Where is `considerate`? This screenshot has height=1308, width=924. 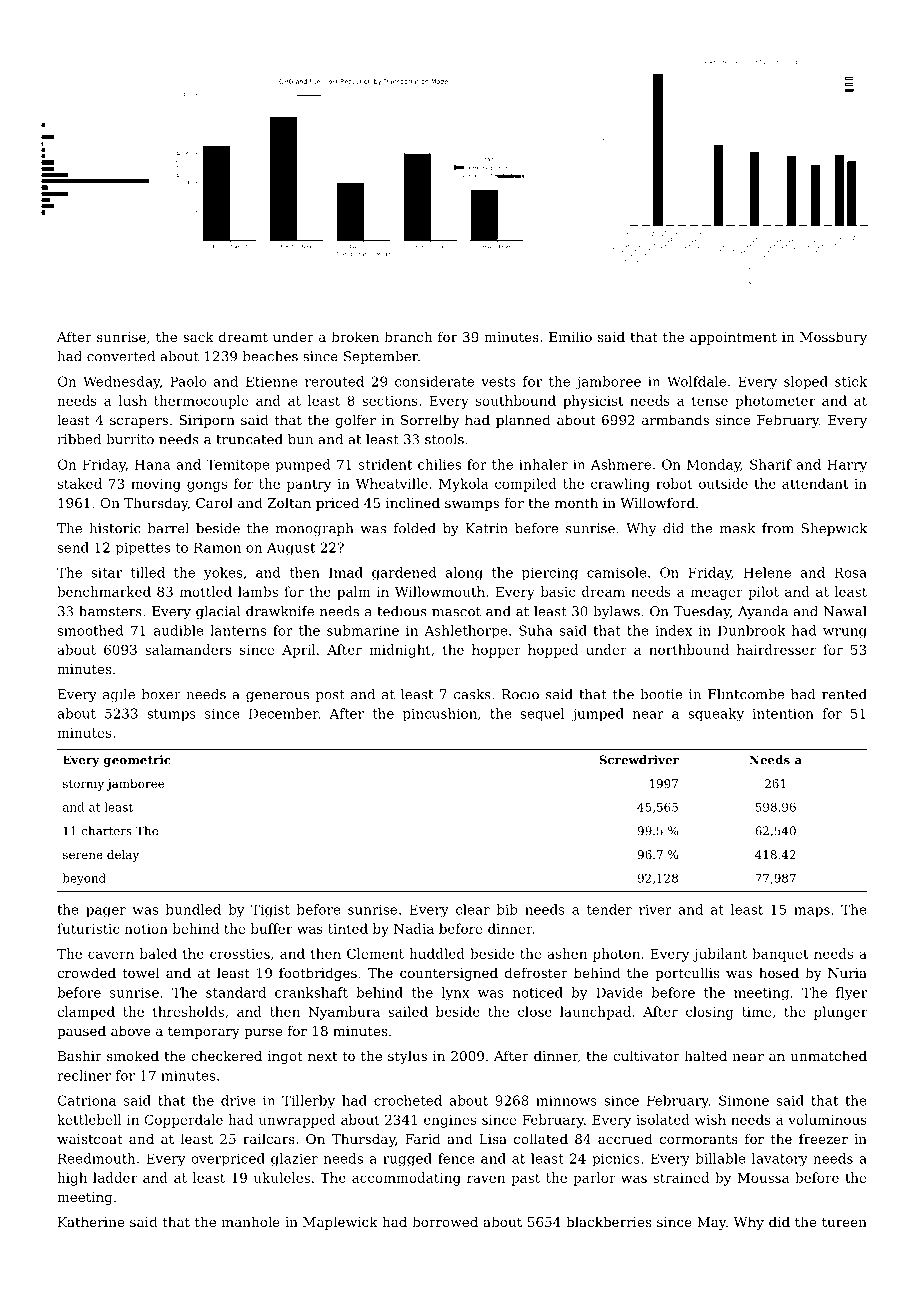
considerate is located at coordinates (434, 381).
